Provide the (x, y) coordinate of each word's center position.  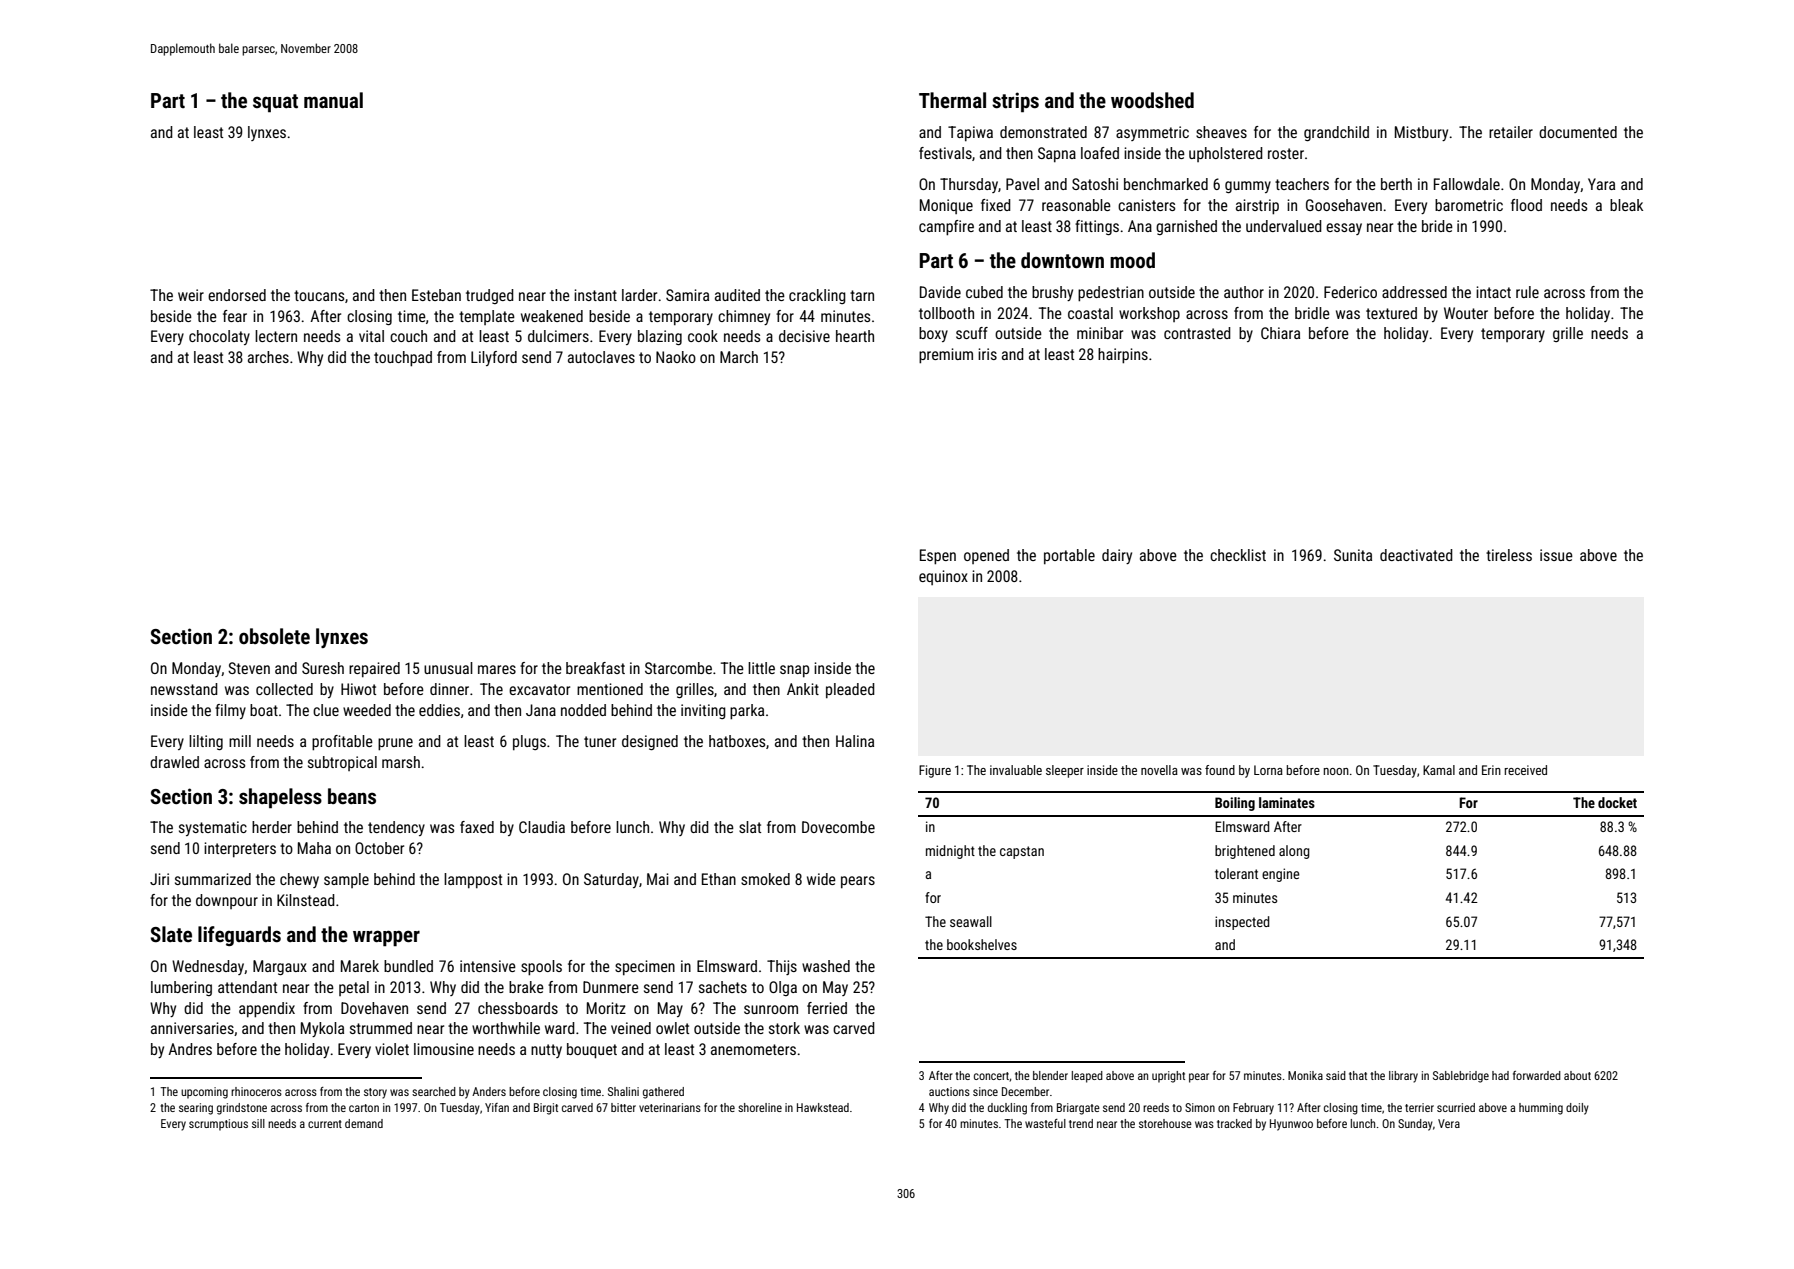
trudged (490, 296)
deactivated (1416, 555)
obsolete (274, 636)
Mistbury (1421, 133)
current (325, 1124)
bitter (623, 1107)
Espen (938, 557)
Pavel (1022, 184)
